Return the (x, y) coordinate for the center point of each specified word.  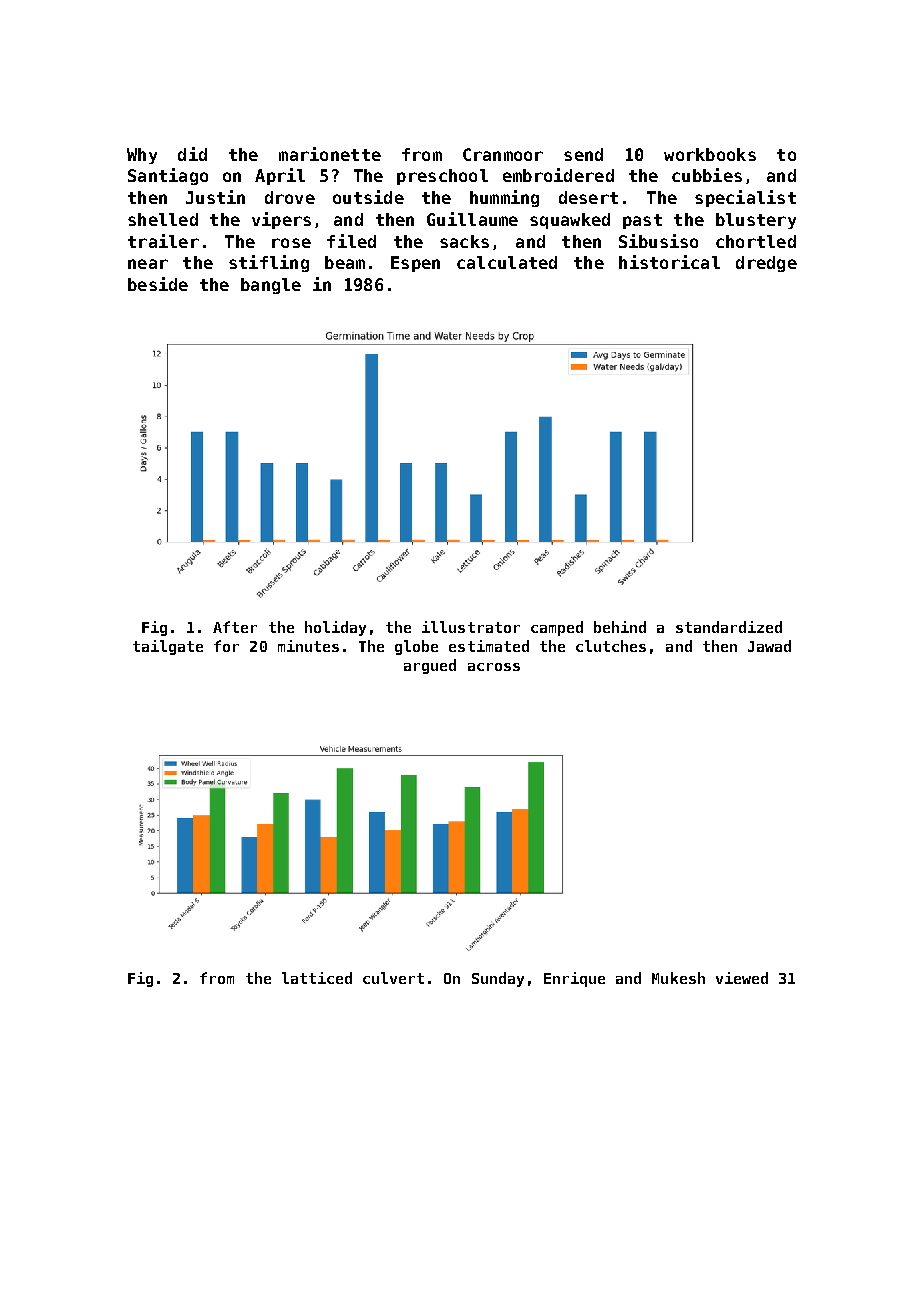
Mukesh (678, 978)
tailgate (168, 647)
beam (345, 262)
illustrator (471, 627)
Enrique (574, 979)
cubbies (707, 175)
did (192, 154)
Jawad (769, 646)
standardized (729, 627)
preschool (442, 177)
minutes (308, 646)
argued (430, 666)
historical (669, 262)
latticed (317, 978)
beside (158, 284)
